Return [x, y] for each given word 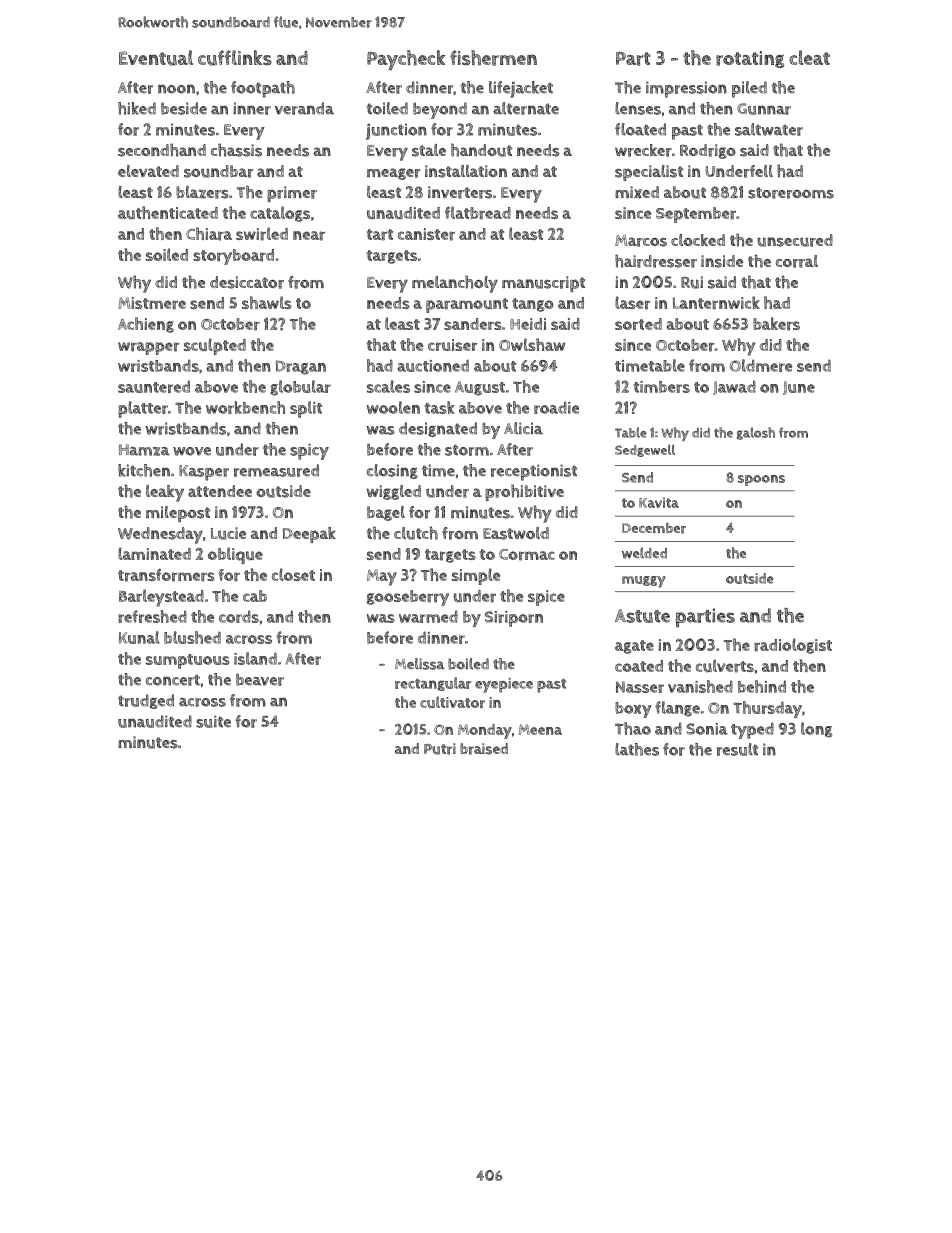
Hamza [144, 450]
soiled [167, 254]
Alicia [523, 428]
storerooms [791, 193]
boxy [633, 710]
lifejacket [521, 89]
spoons [761, 480]
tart [380, 235]
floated [640, 129]
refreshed [152, 616]
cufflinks [235, 58]
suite [213, 721]
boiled [468, 664]
